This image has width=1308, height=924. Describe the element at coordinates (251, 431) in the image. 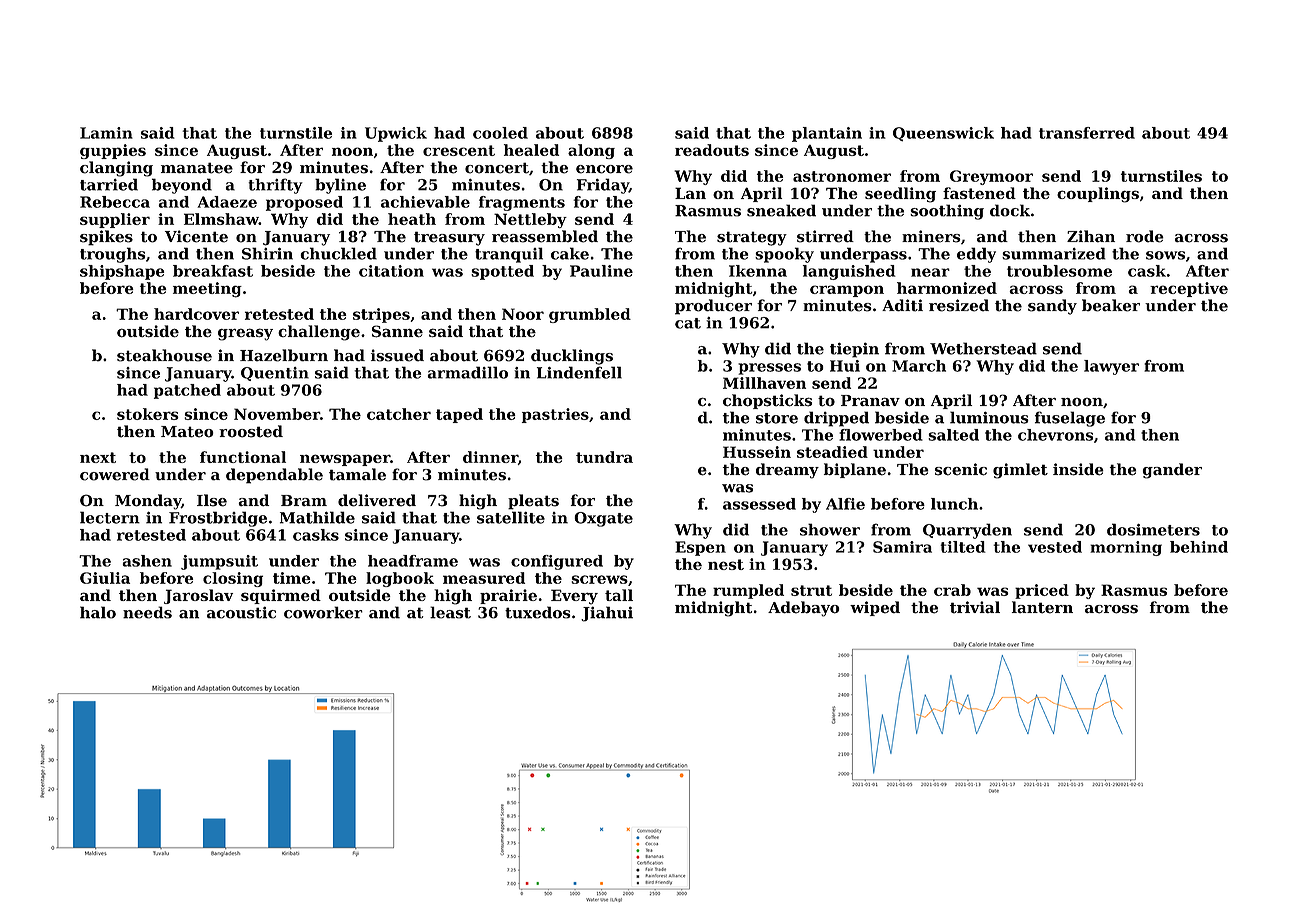

I see `roosted` at that location.
